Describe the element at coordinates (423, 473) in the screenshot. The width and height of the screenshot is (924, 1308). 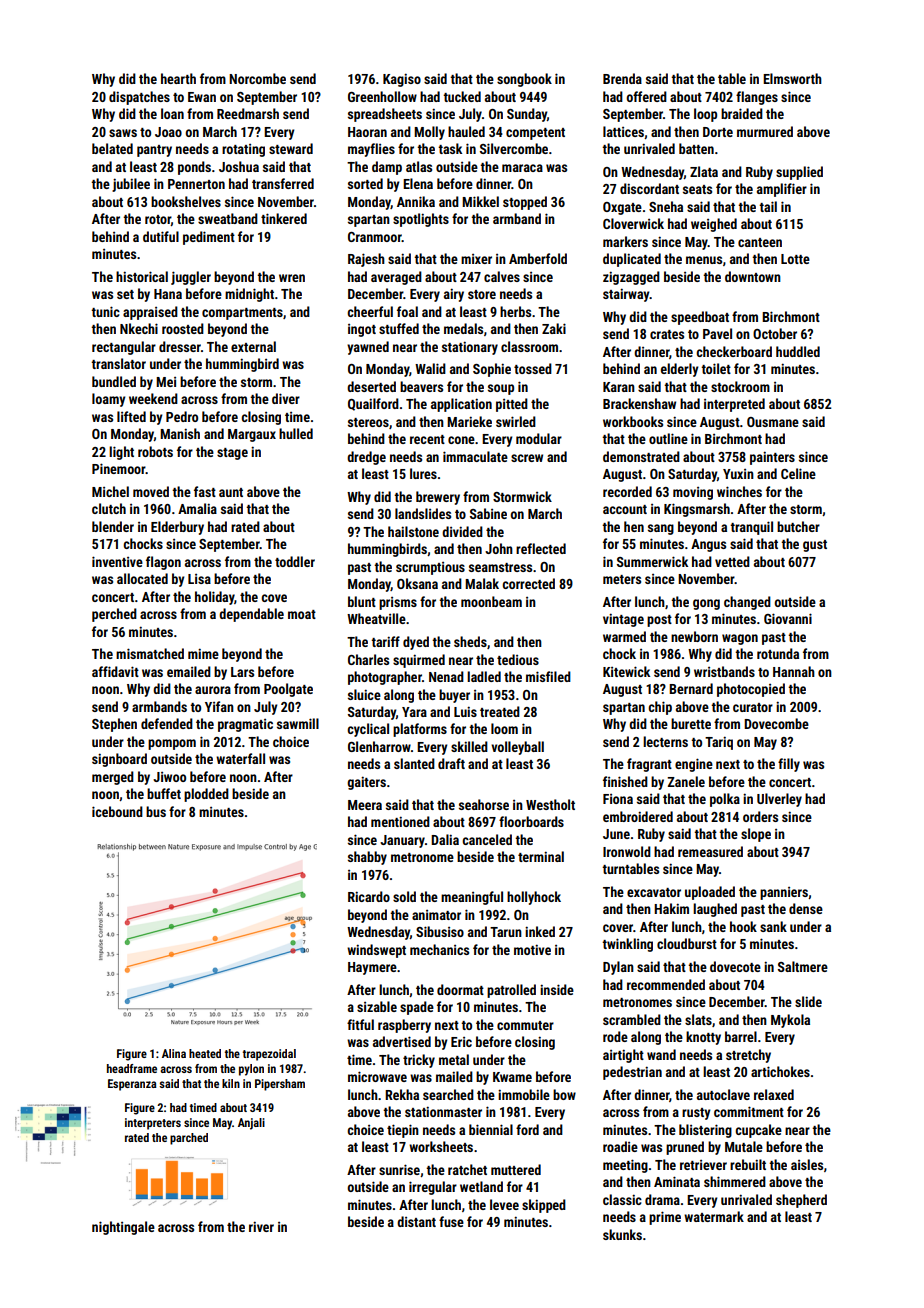
I see `lures` at that location.
